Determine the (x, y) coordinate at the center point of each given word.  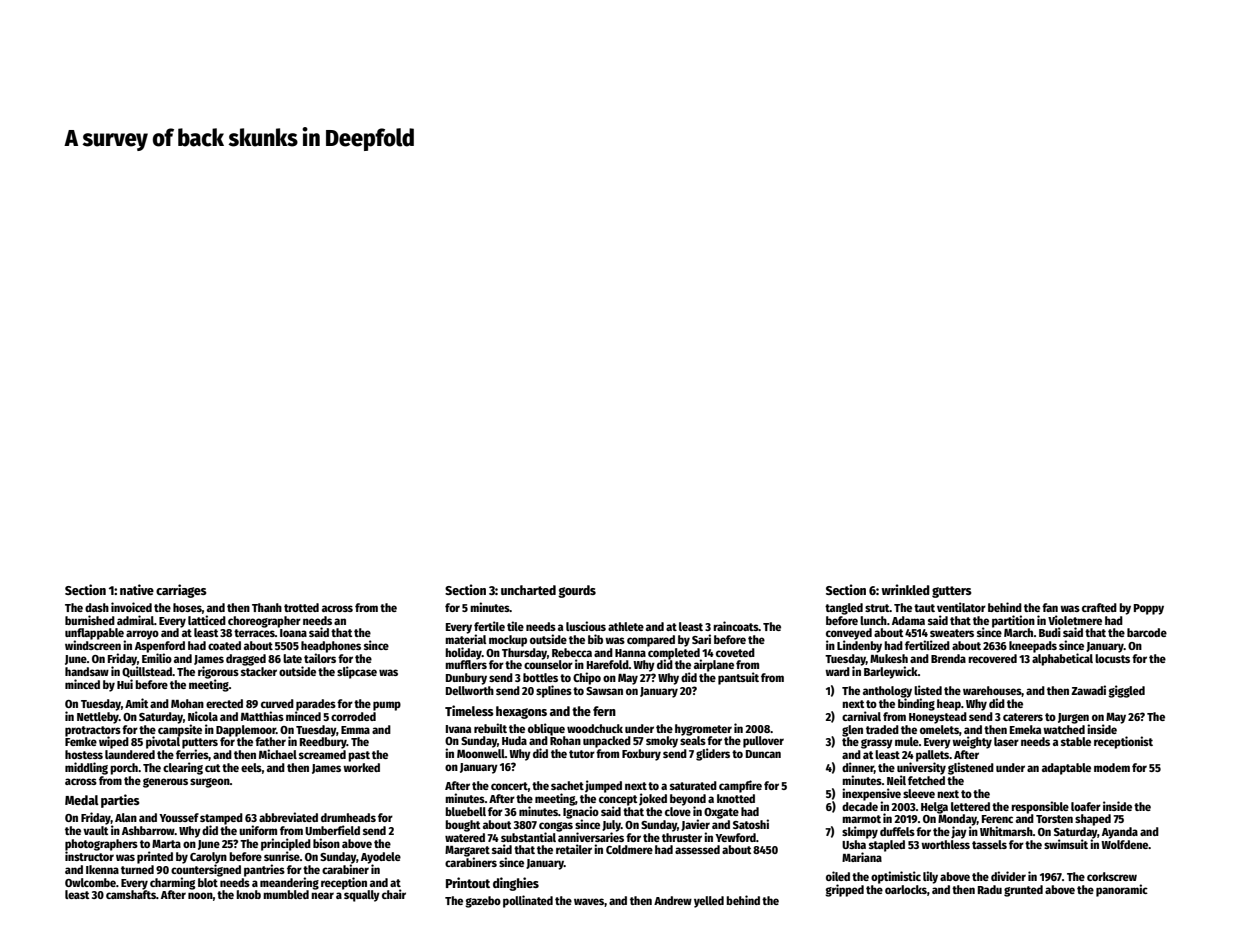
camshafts (131, 894)
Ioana (293, 633)
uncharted (528, 590)
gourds (577, 591)
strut (877, 608)
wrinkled (905, 589)
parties (120, 801)
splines (554, 691)
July (611, 826)
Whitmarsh (1006, 831)
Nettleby (98, 718)
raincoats (736, 626)
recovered (992, 658)
